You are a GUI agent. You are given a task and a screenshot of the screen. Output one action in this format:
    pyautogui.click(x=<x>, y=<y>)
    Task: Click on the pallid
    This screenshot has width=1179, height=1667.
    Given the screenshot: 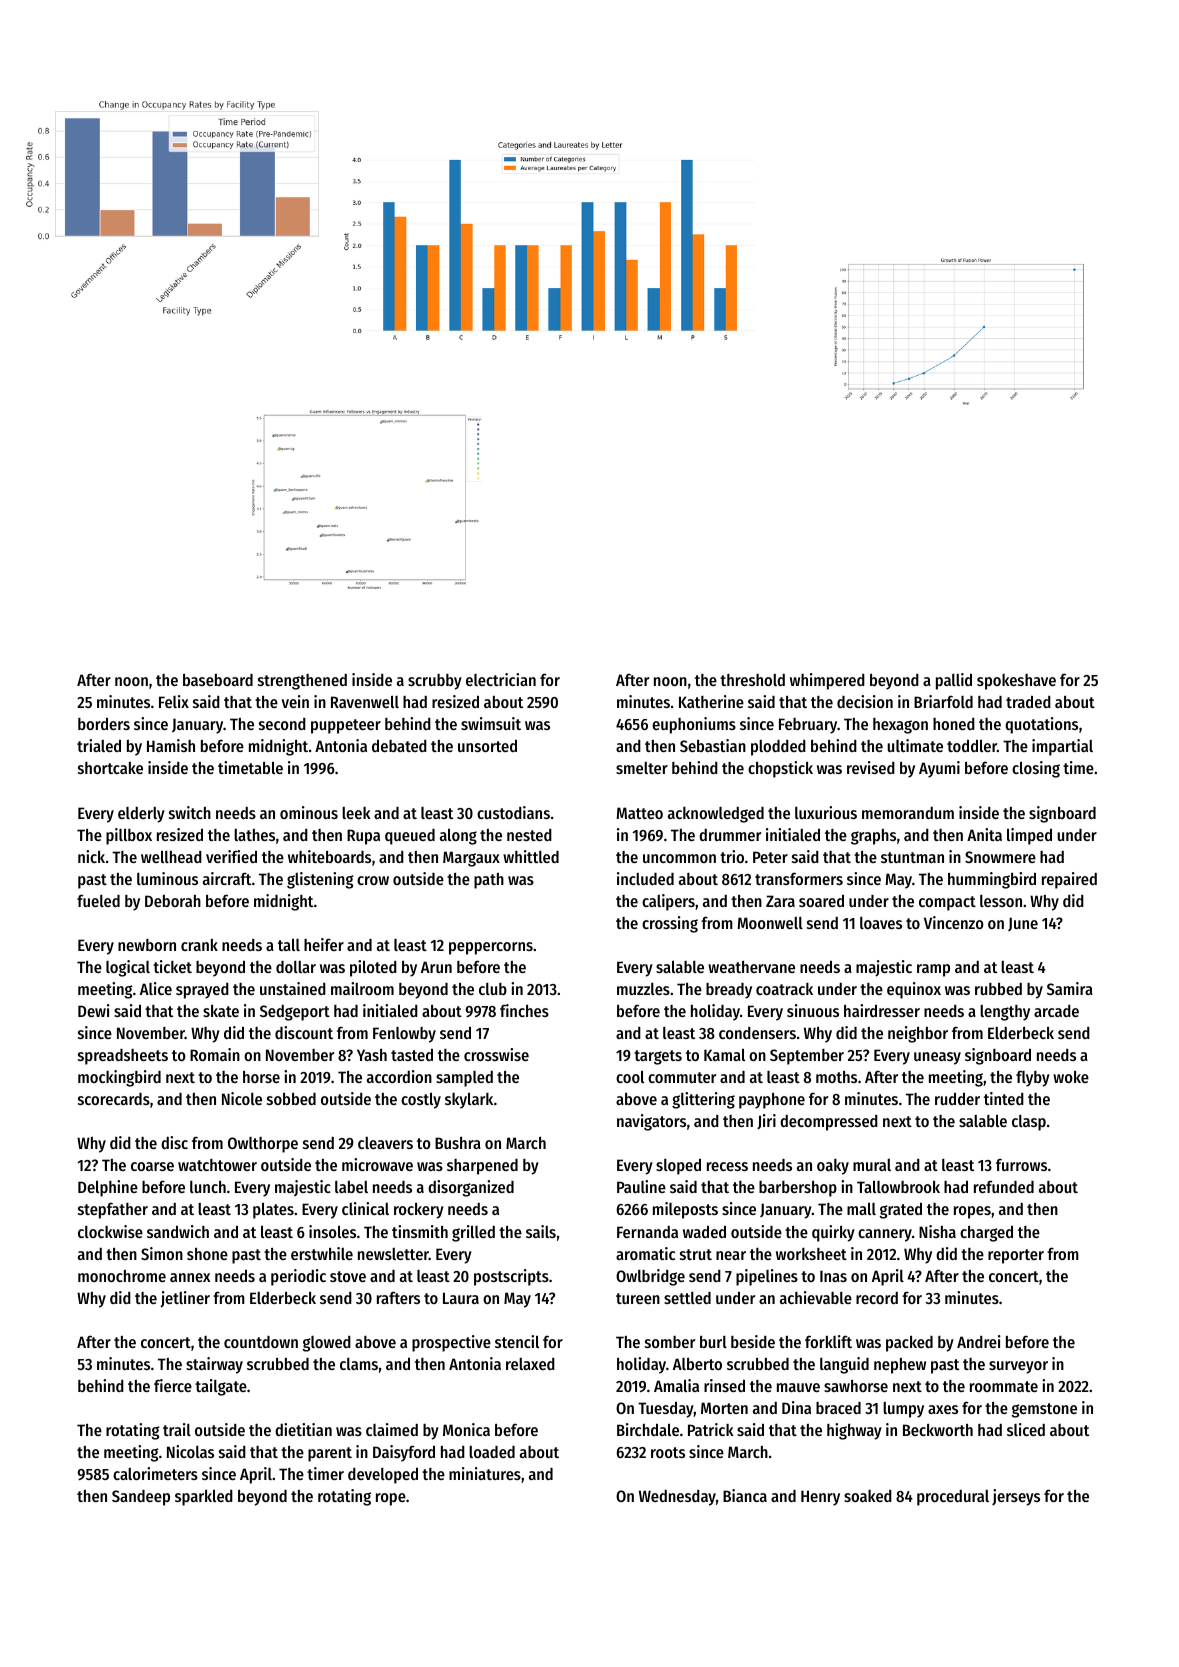 What is the action you would take?
    pyautogui.click(x=954, y=681)
